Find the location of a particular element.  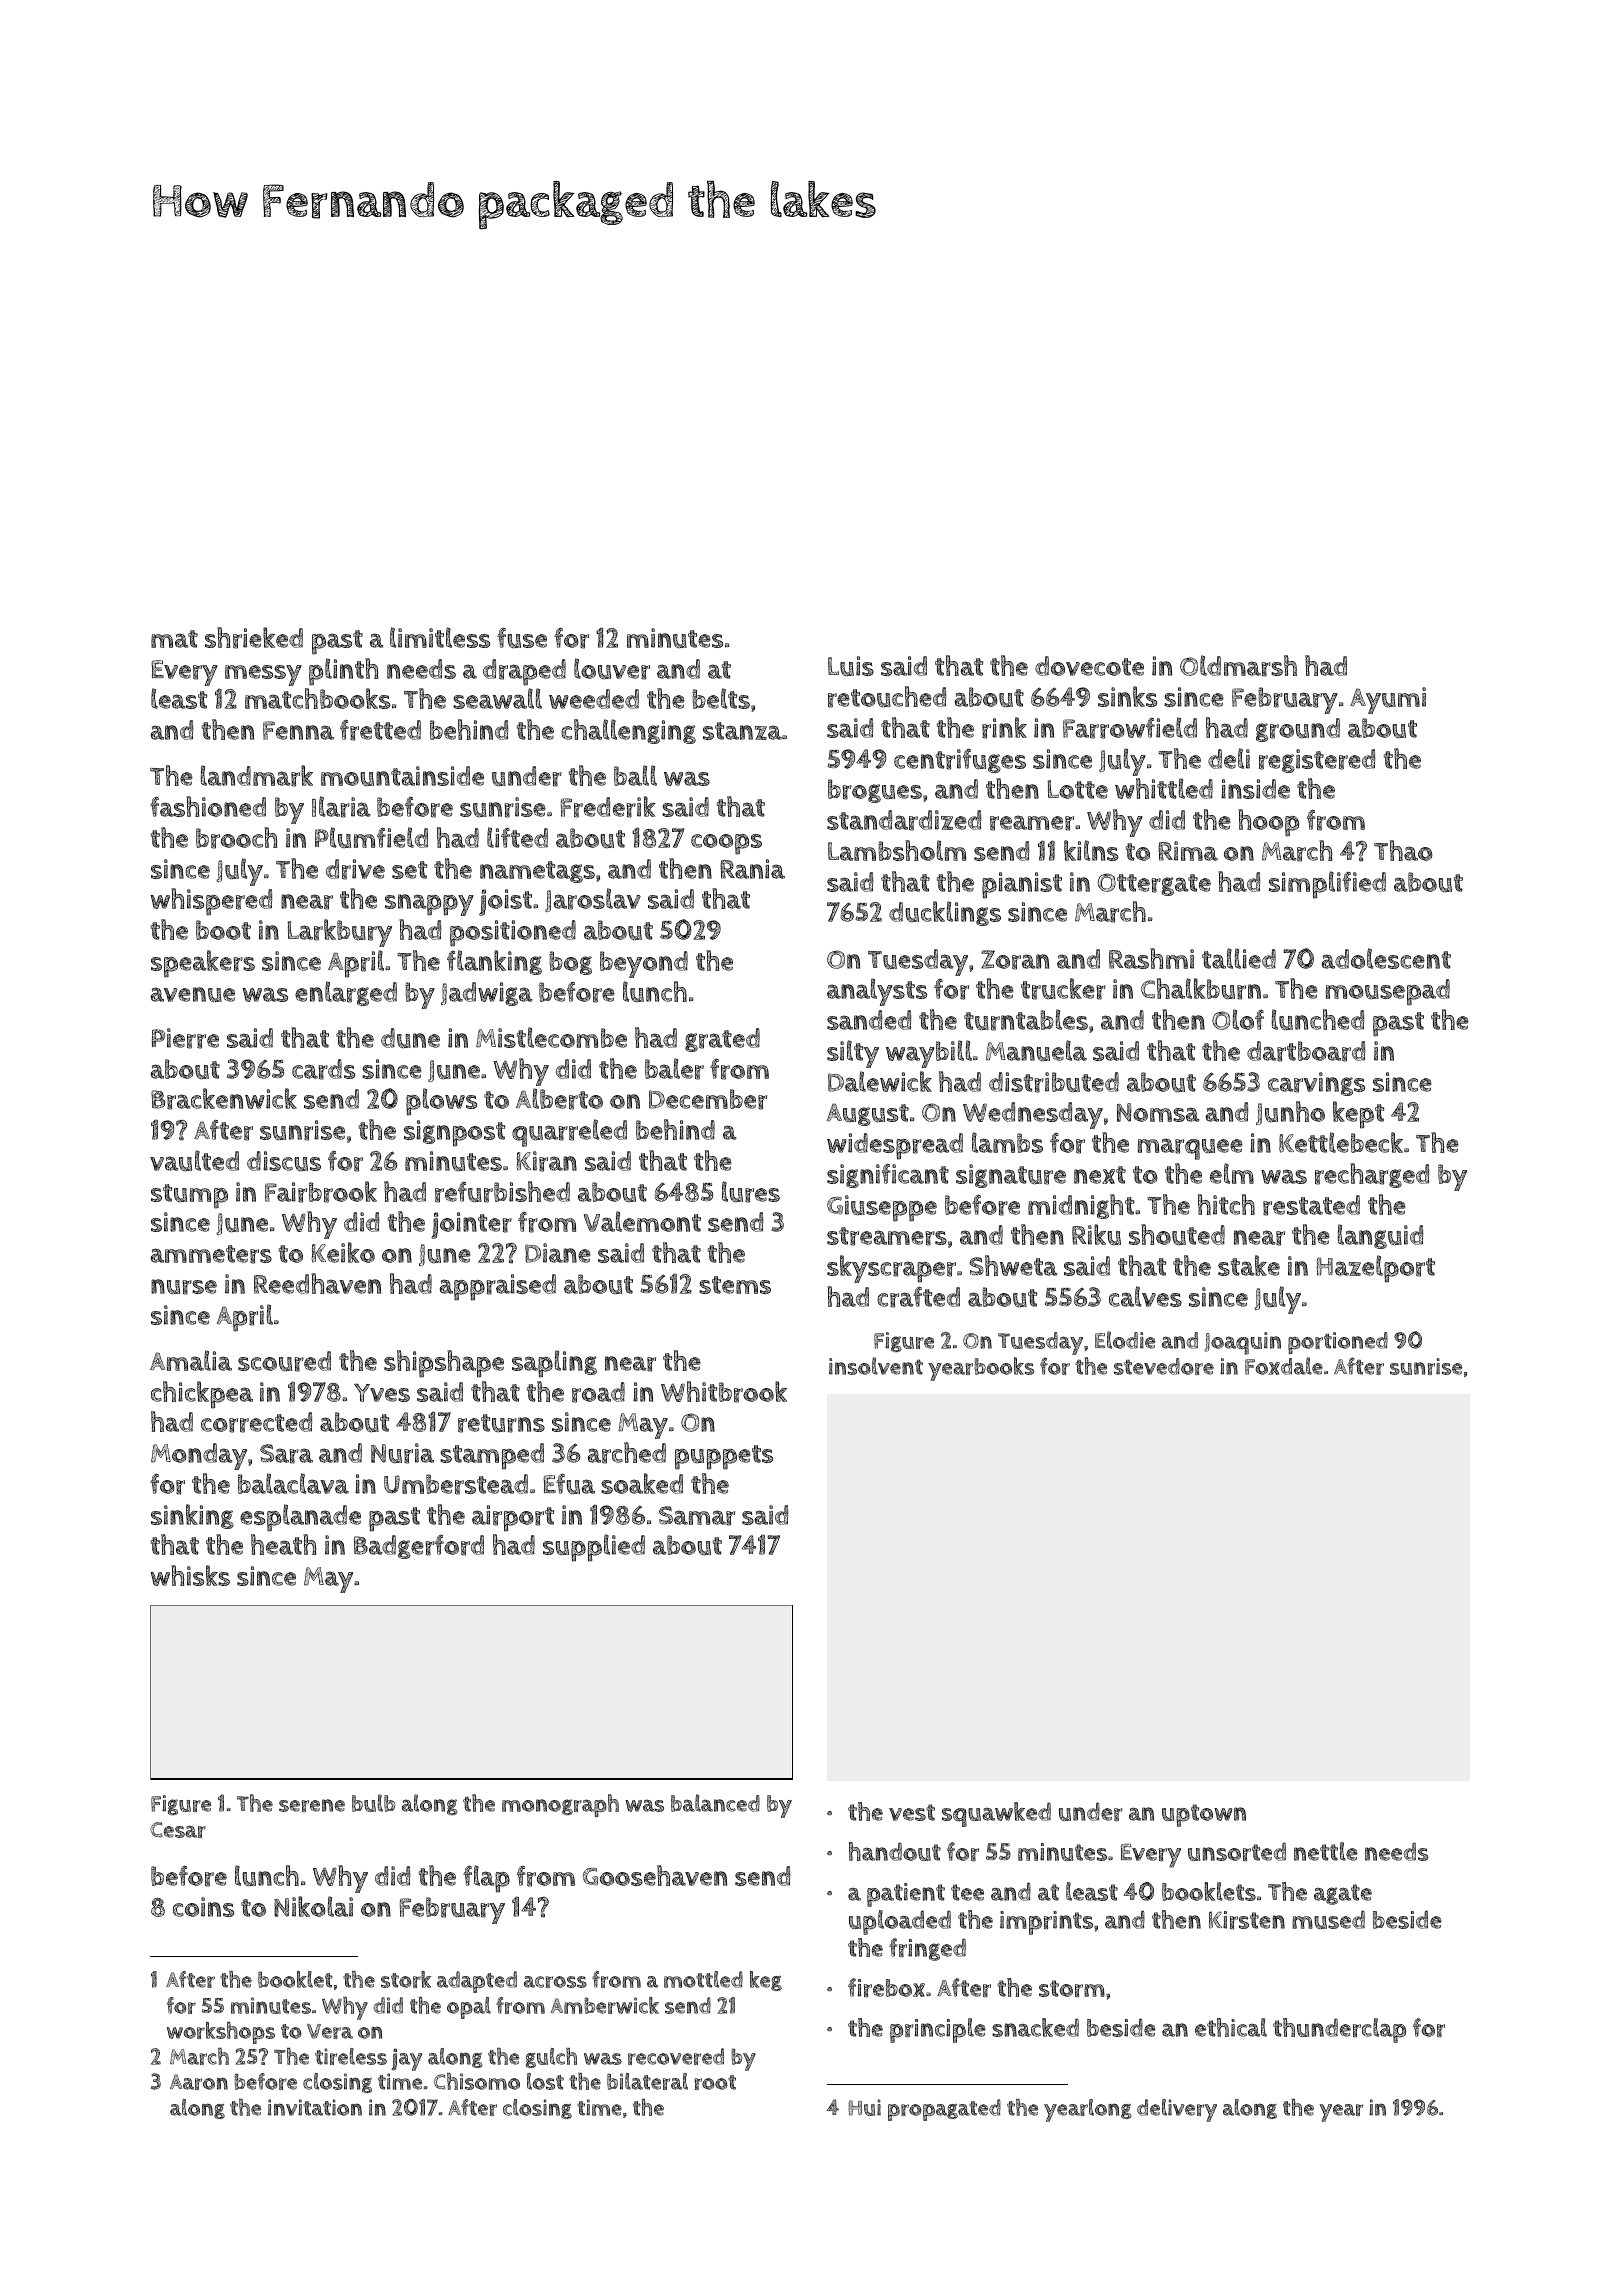

handout is located at coordinates (894, 1851).
